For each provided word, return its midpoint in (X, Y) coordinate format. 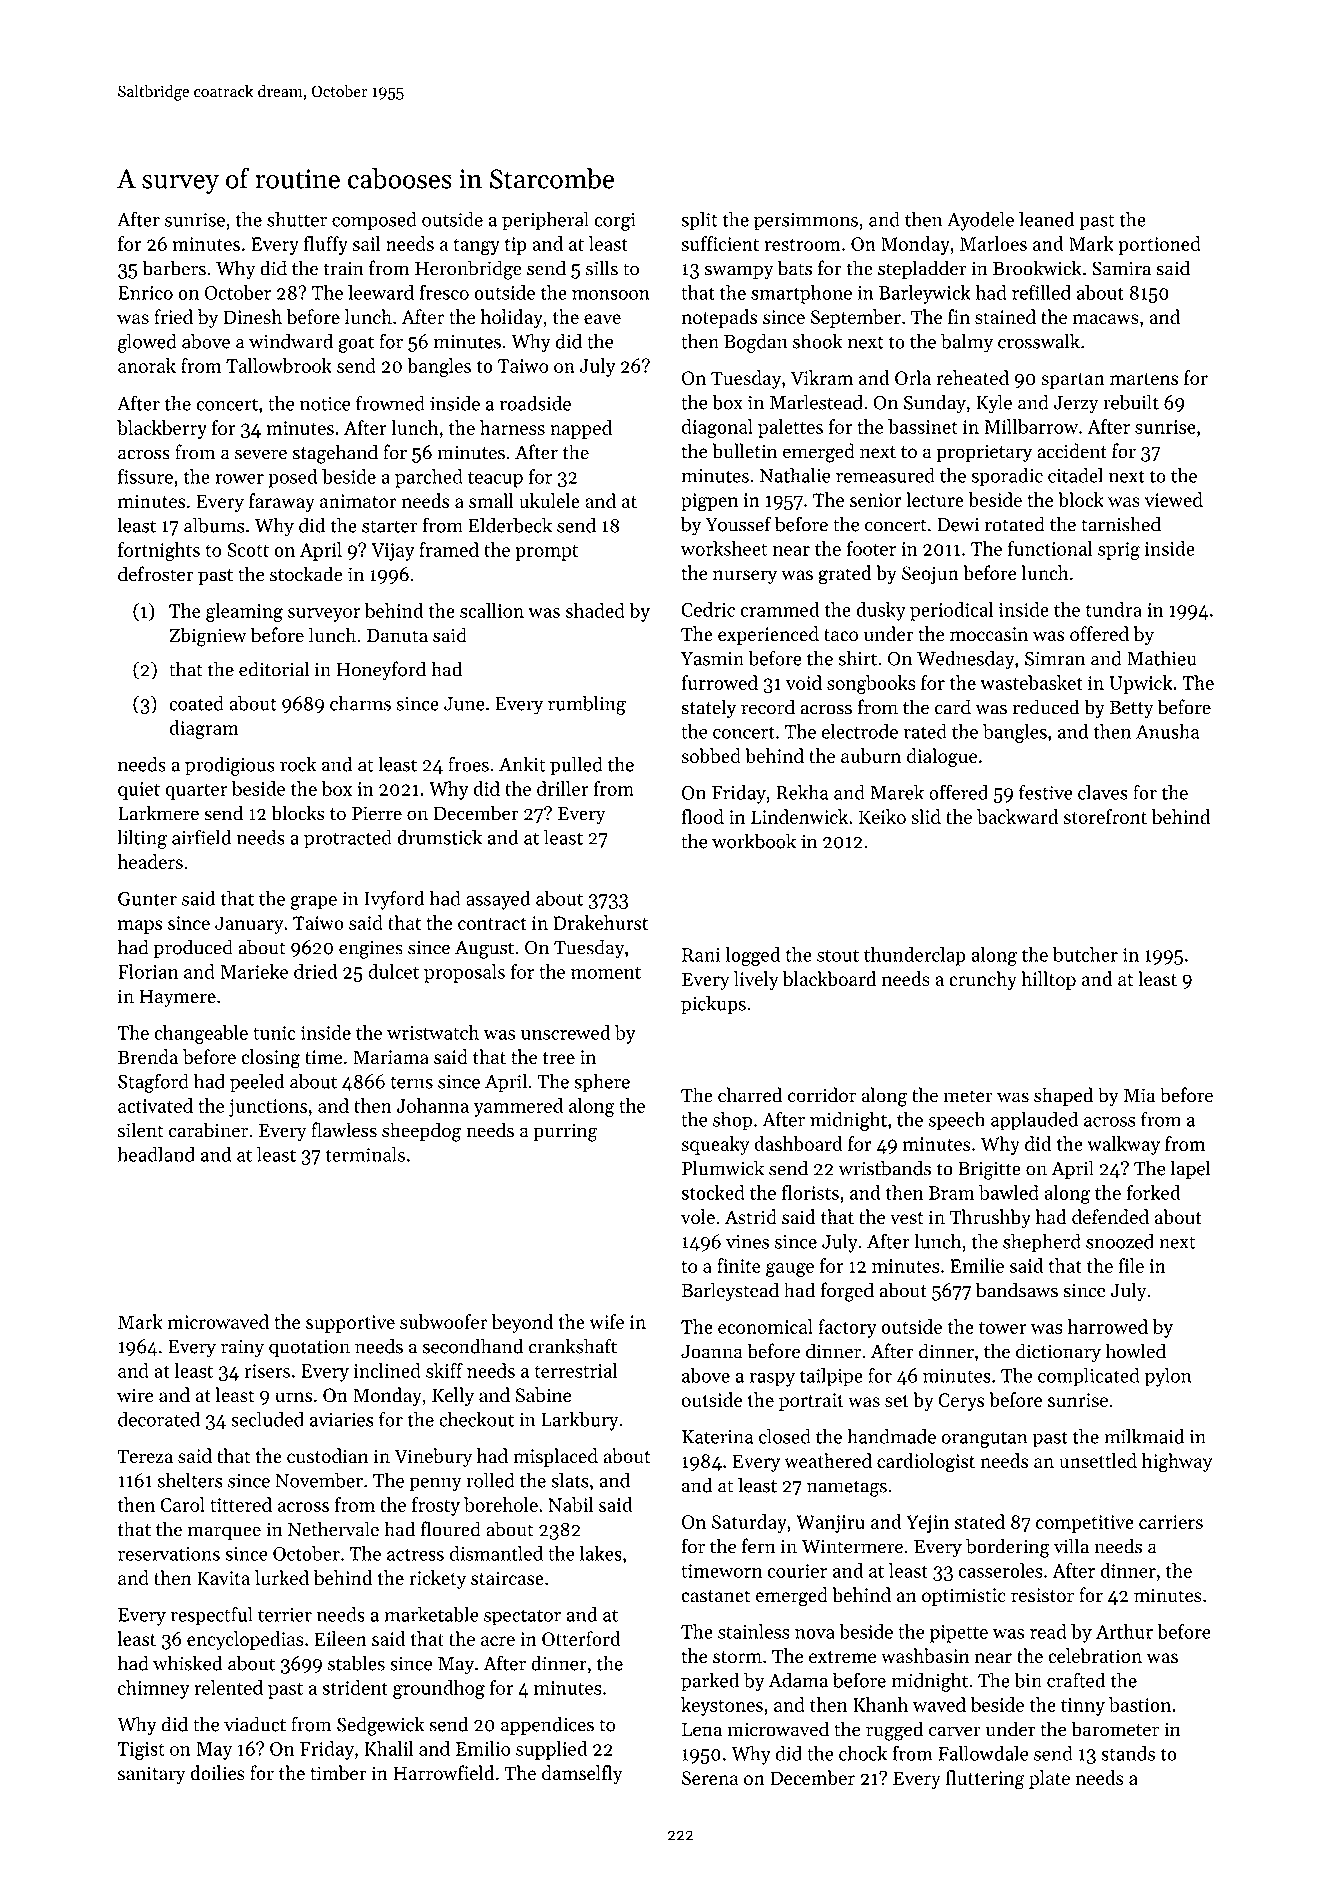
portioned (1159, 245)
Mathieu (1162, 658)
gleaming (244, 612)
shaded (595, 610)
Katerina (717, 1437)
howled (1135, 1351)
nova (815, 1634)
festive (1046, 792)
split (699, 221)
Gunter (147, 899)
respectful (212, 1616)
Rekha (802, 792)
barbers (174, 268)
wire (135, 1395)
